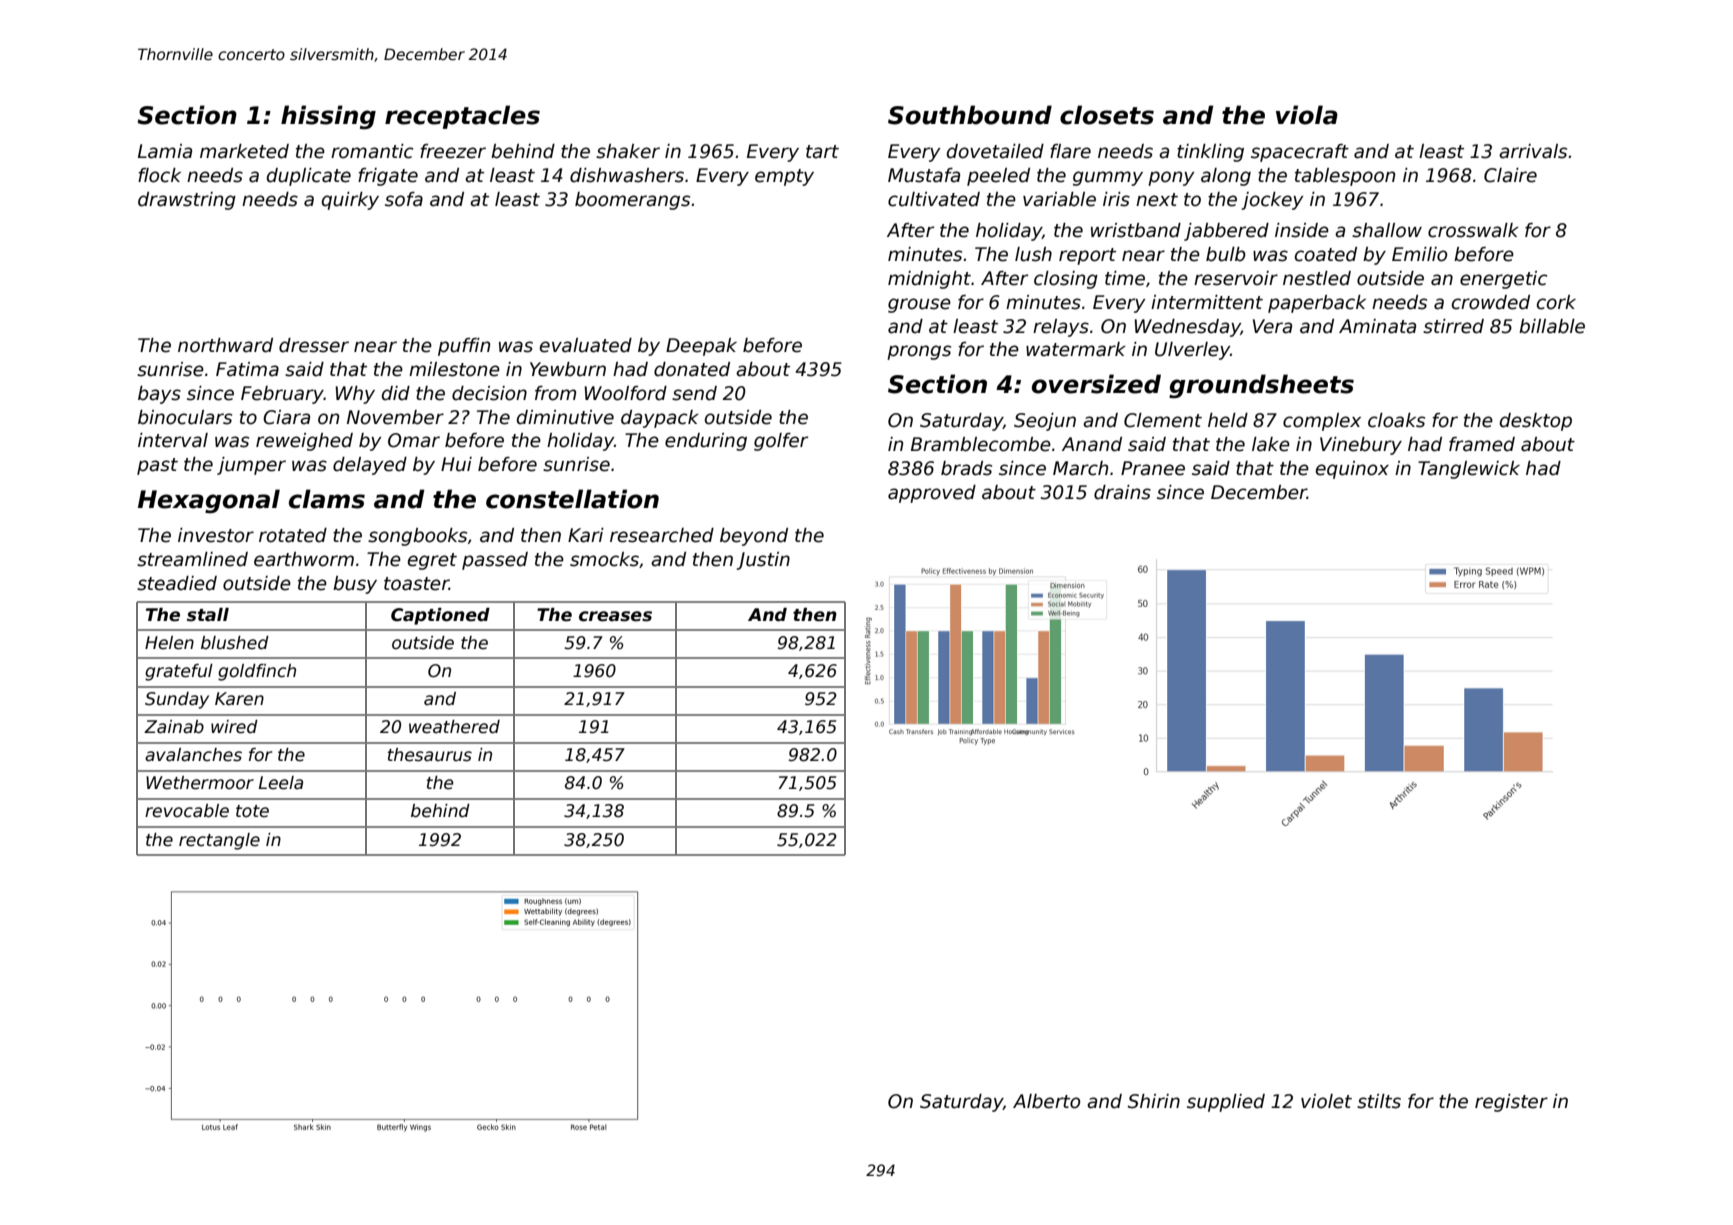  I want to click on equinox, so click(1352, 470).
